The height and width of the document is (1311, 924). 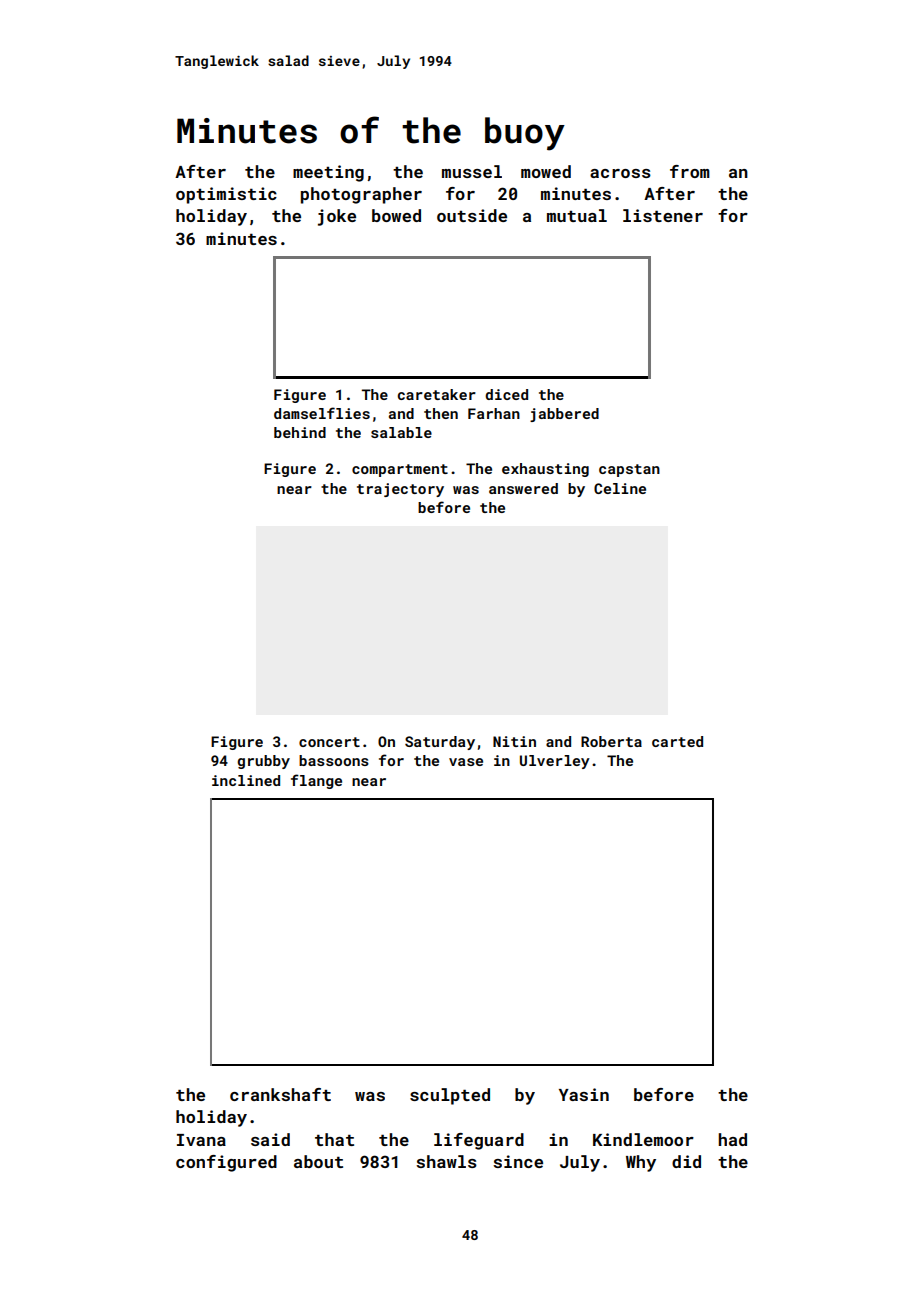 I want to click on optimistic, so click(x=226, y=195).
